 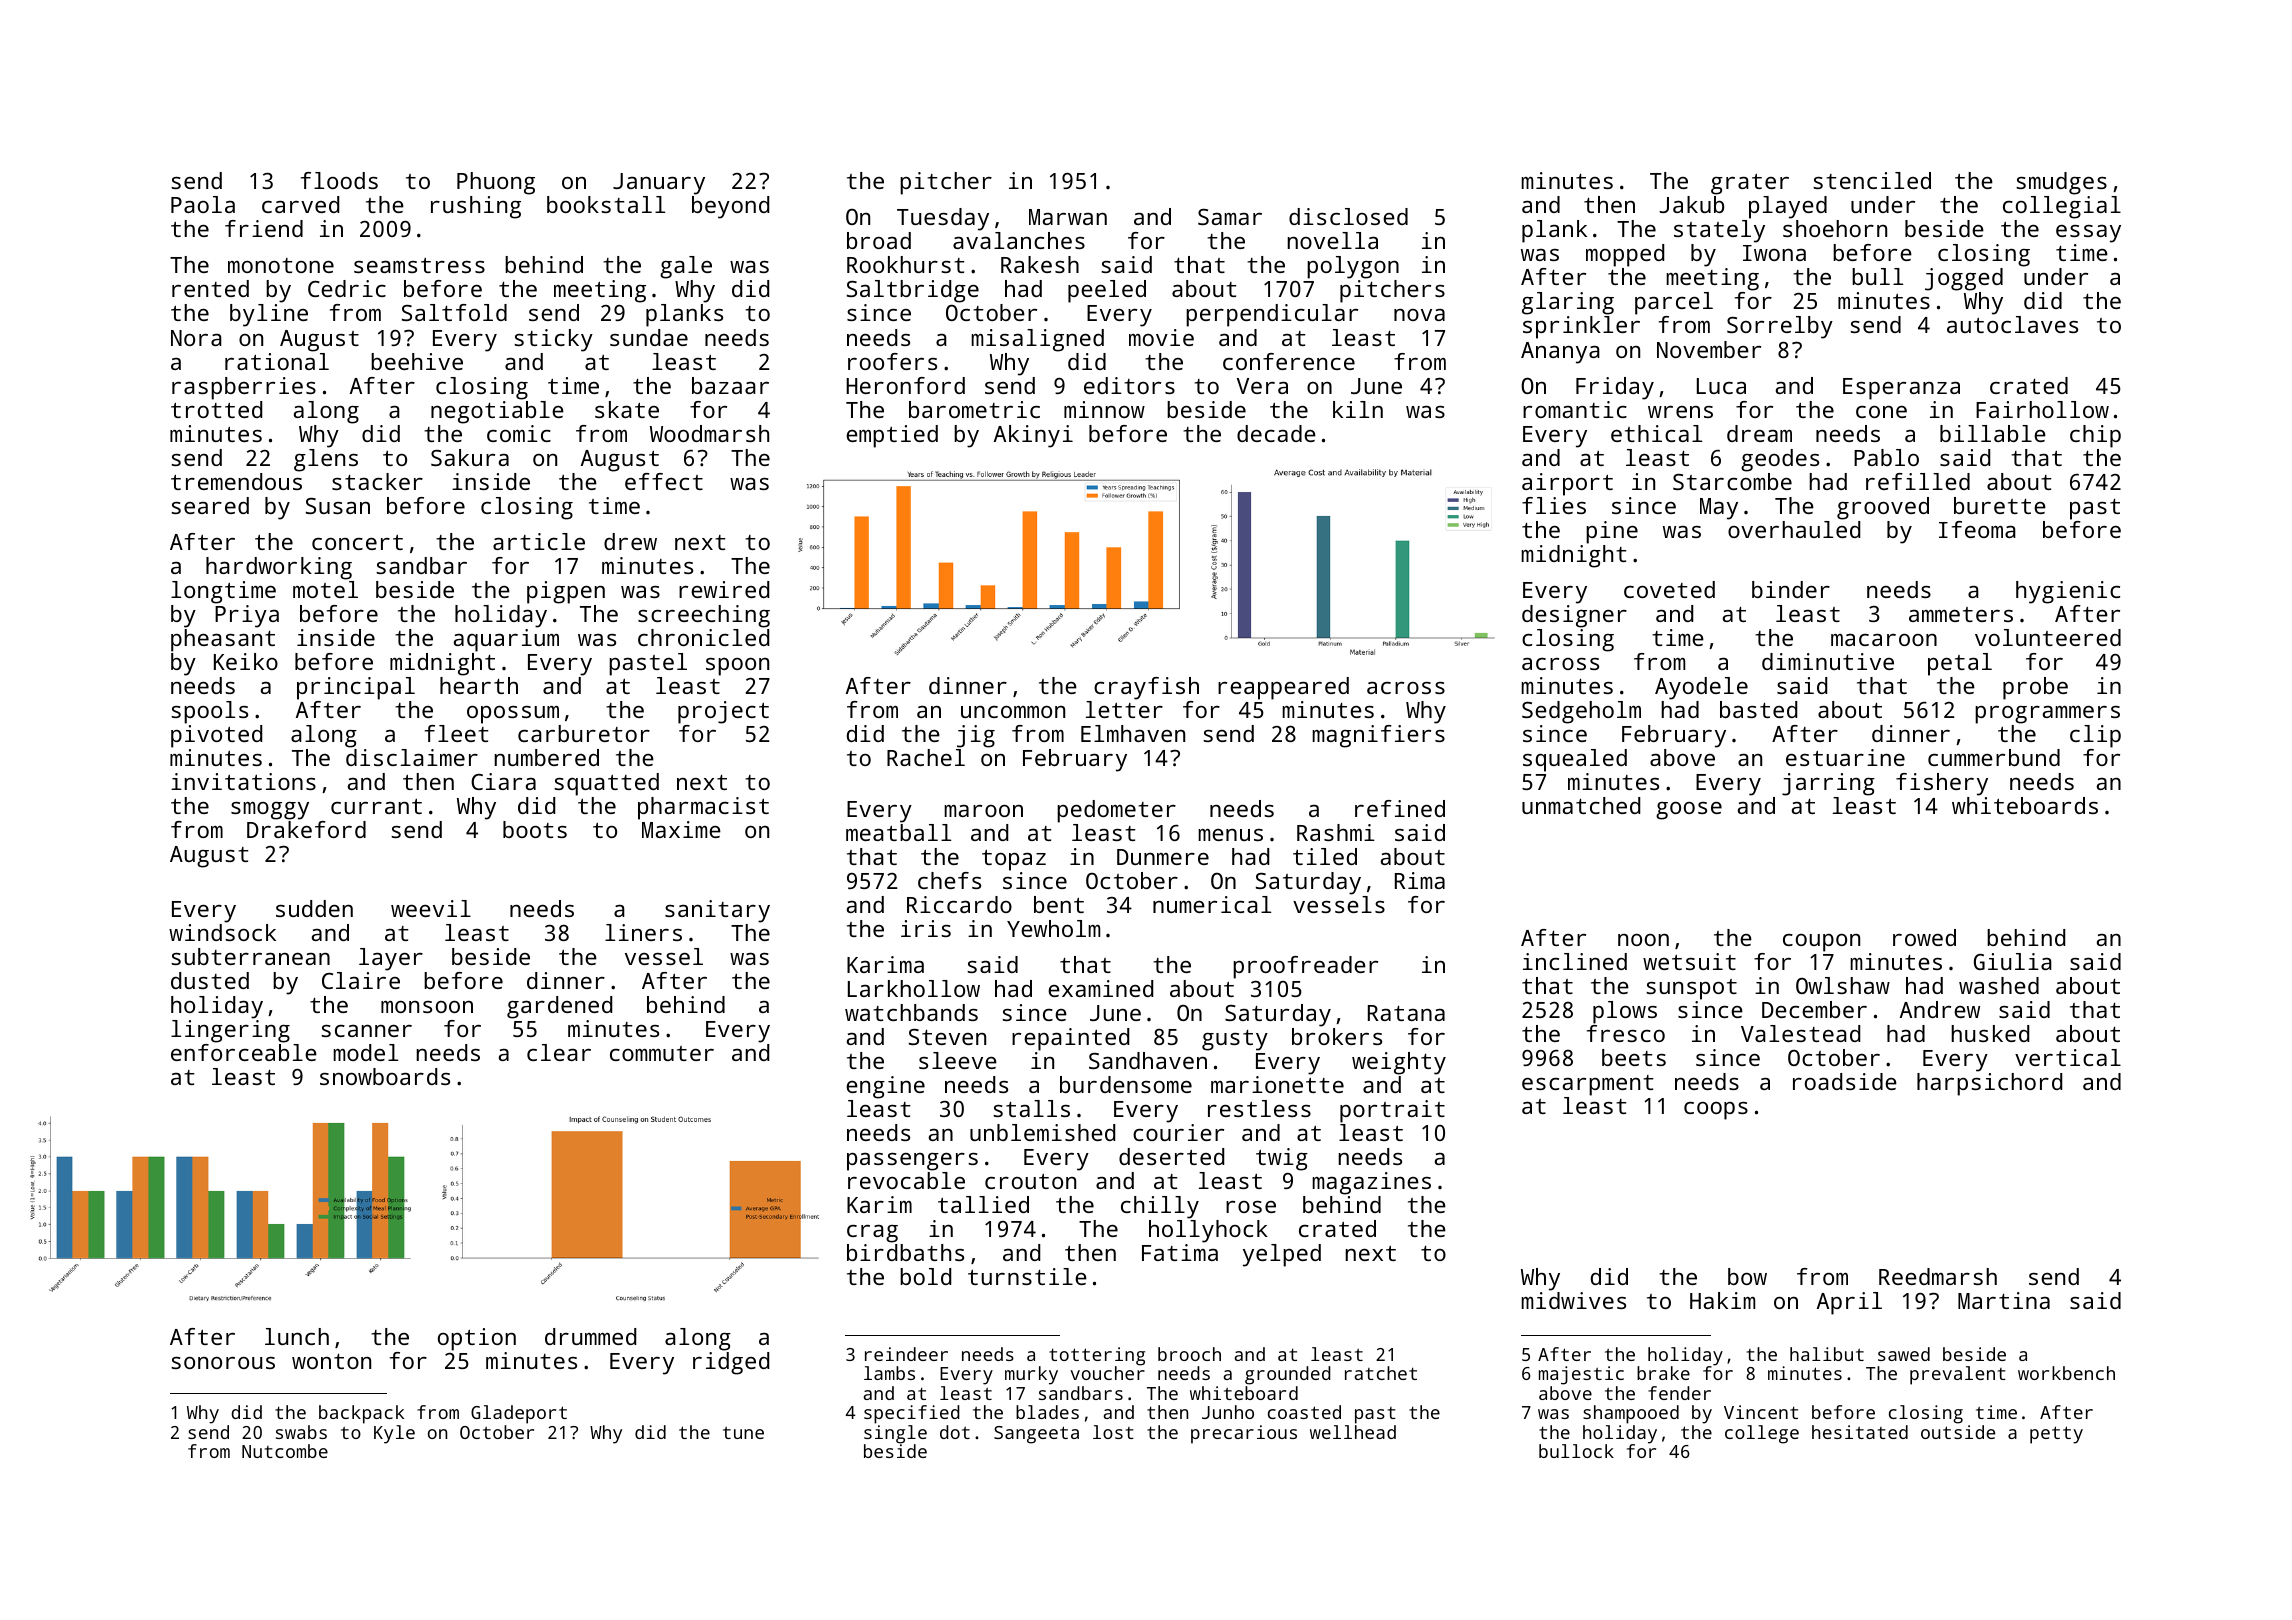 What do you see at coordinates (686, 267) in the screenshot?
I see `gale` at bounding box center [686, 267].
